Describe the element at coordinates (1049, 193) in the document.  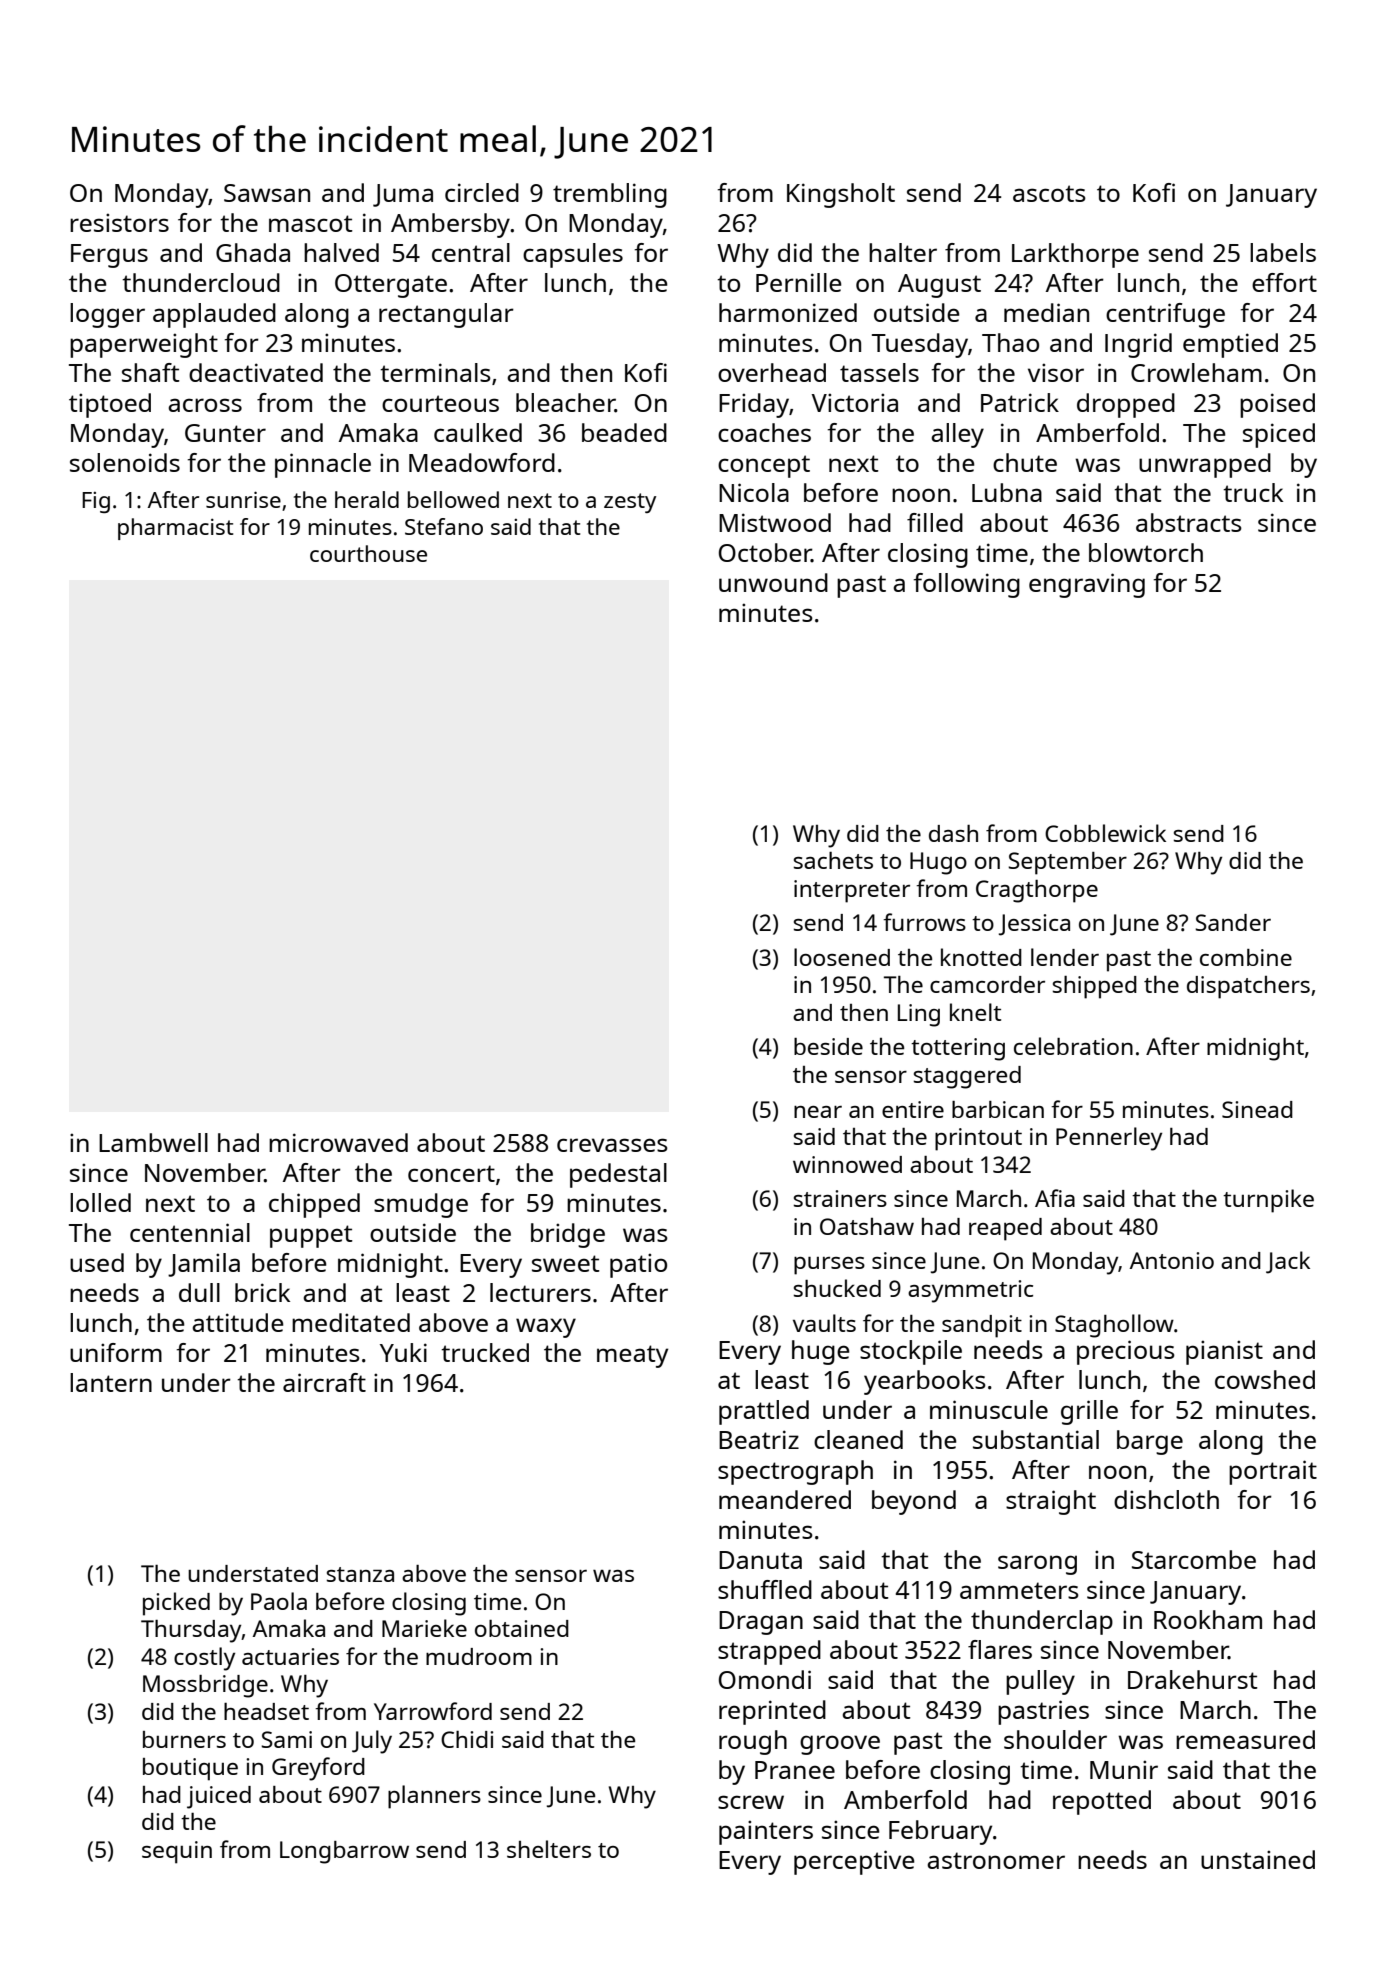
I see `ascots` at that location.
